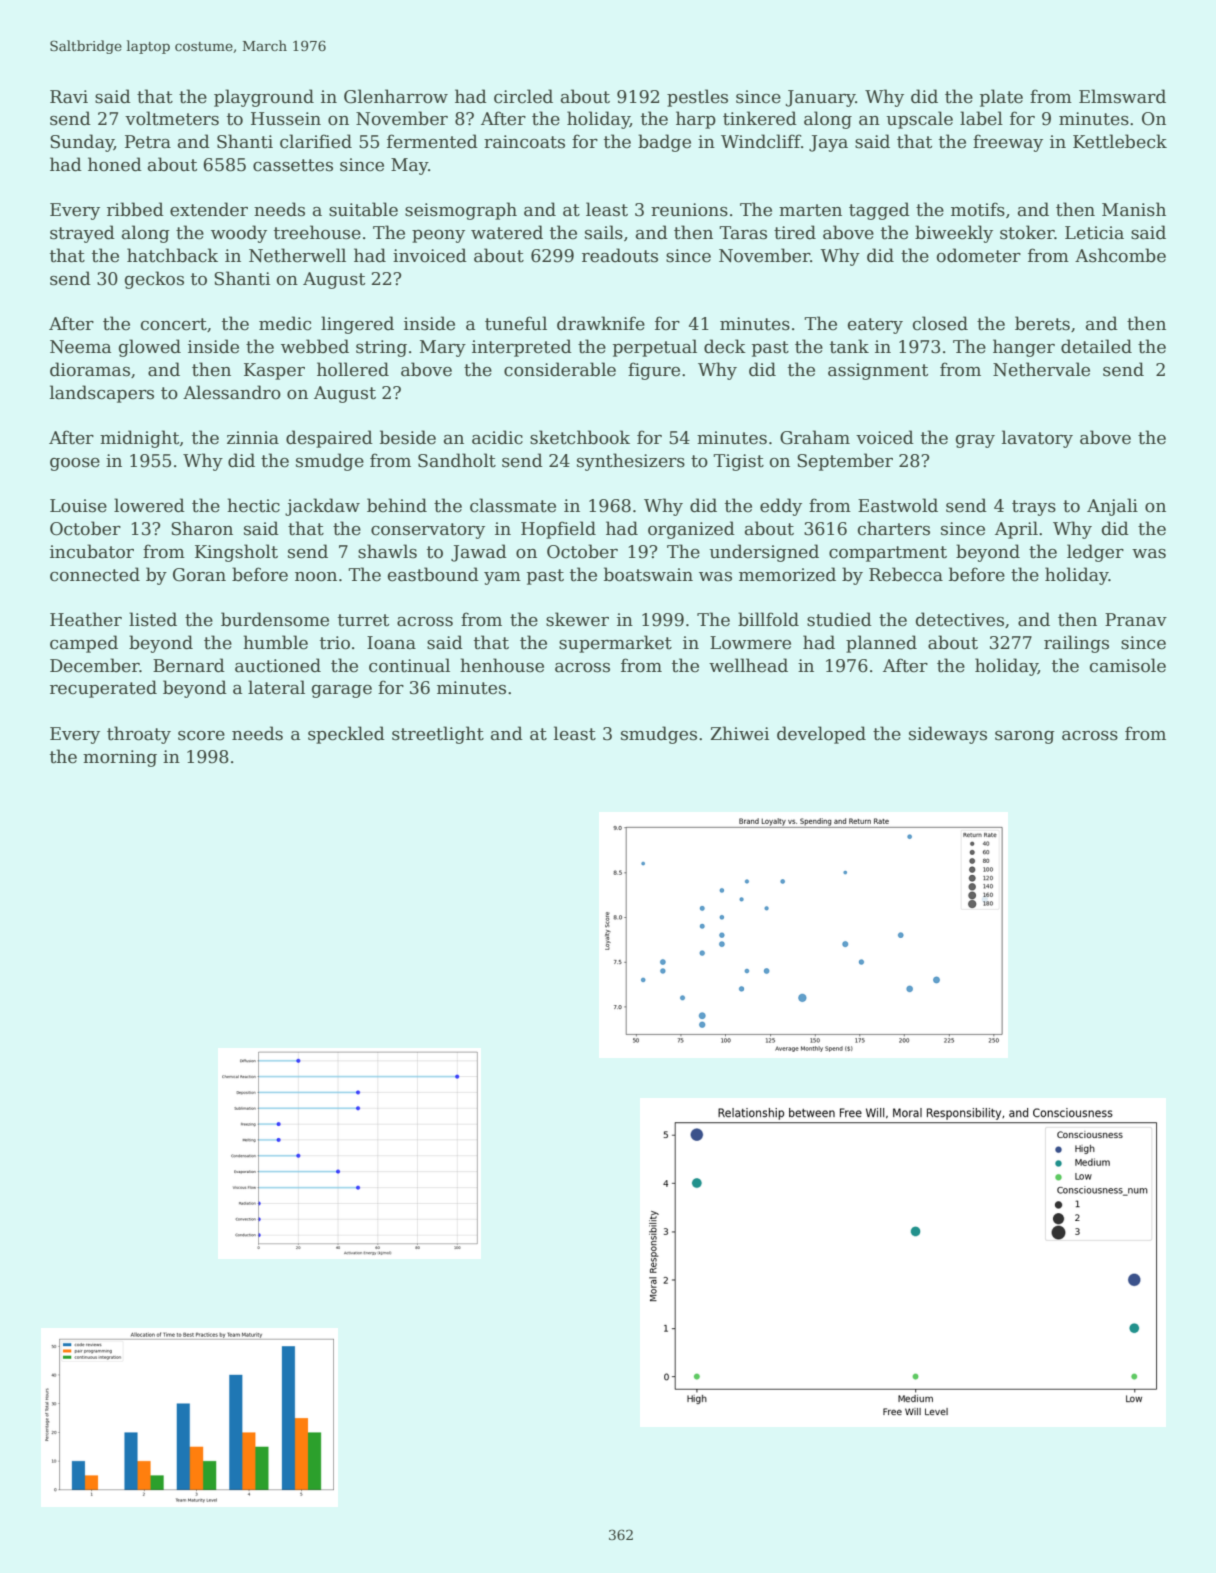 The height and width of the document is (1573, 1216). I want to click on detectives, so click(960, 619).
